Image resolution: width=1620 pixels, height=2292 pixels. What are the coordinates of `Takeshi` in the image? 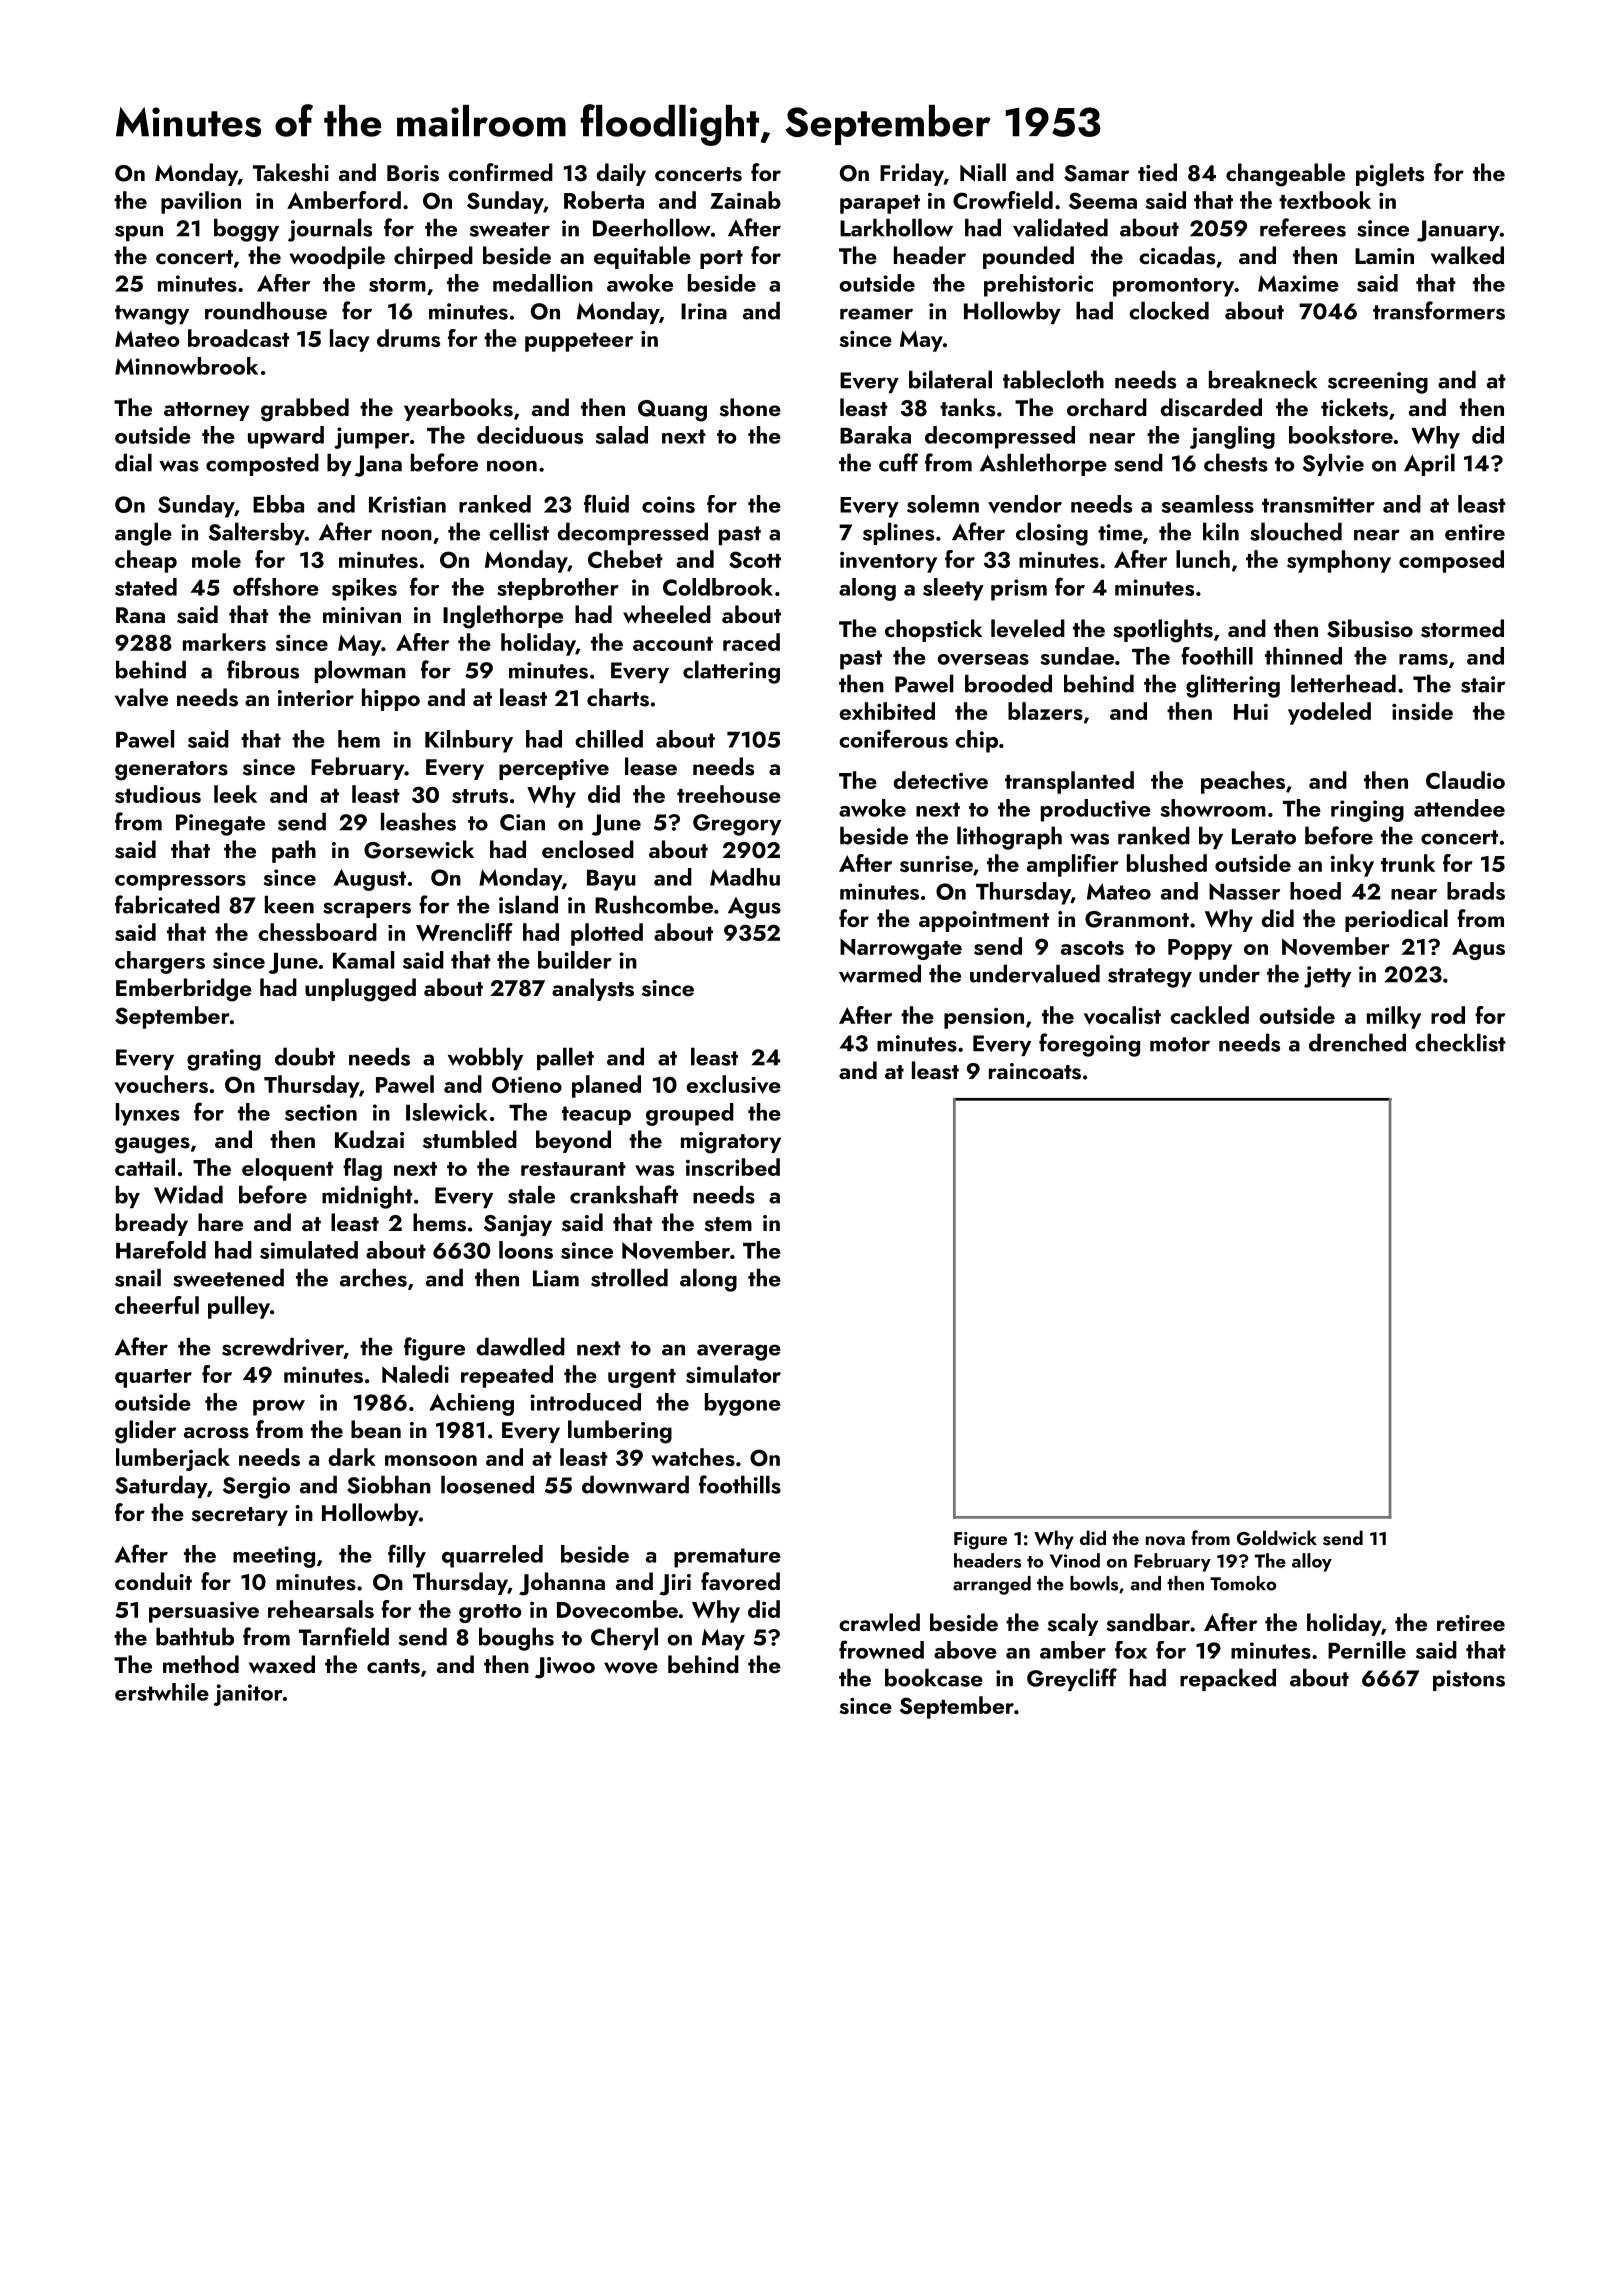 It's located at (291, 172).
